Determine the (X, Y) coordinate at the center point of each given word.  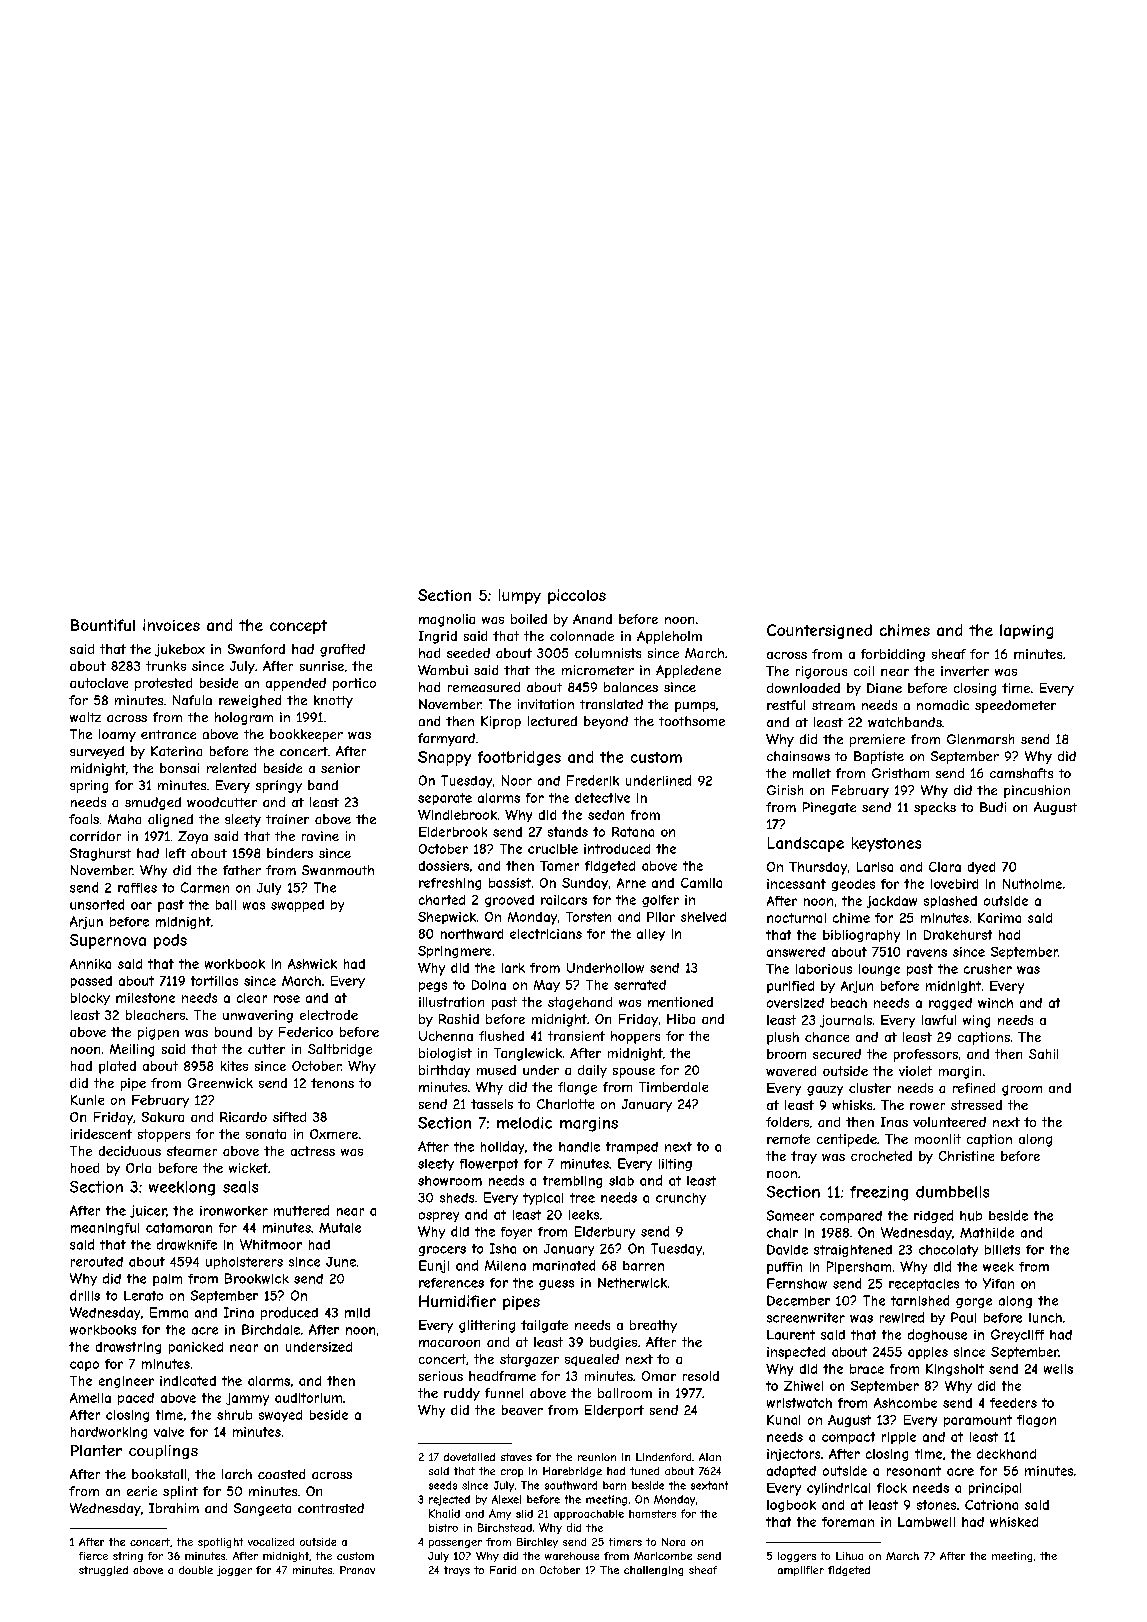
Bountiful (103, 625)
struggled (103, 1571)
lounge (879, 970)
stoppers (164, 1135)
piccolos (577, 596)
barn (614, 1485)
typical (543, 1199)
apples (928, 1353)
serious (441, 1376)
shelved (703, 917)
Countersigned (819, 631)
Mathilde (987, 1232)
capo (84, 1366)
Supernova (108, 941)
